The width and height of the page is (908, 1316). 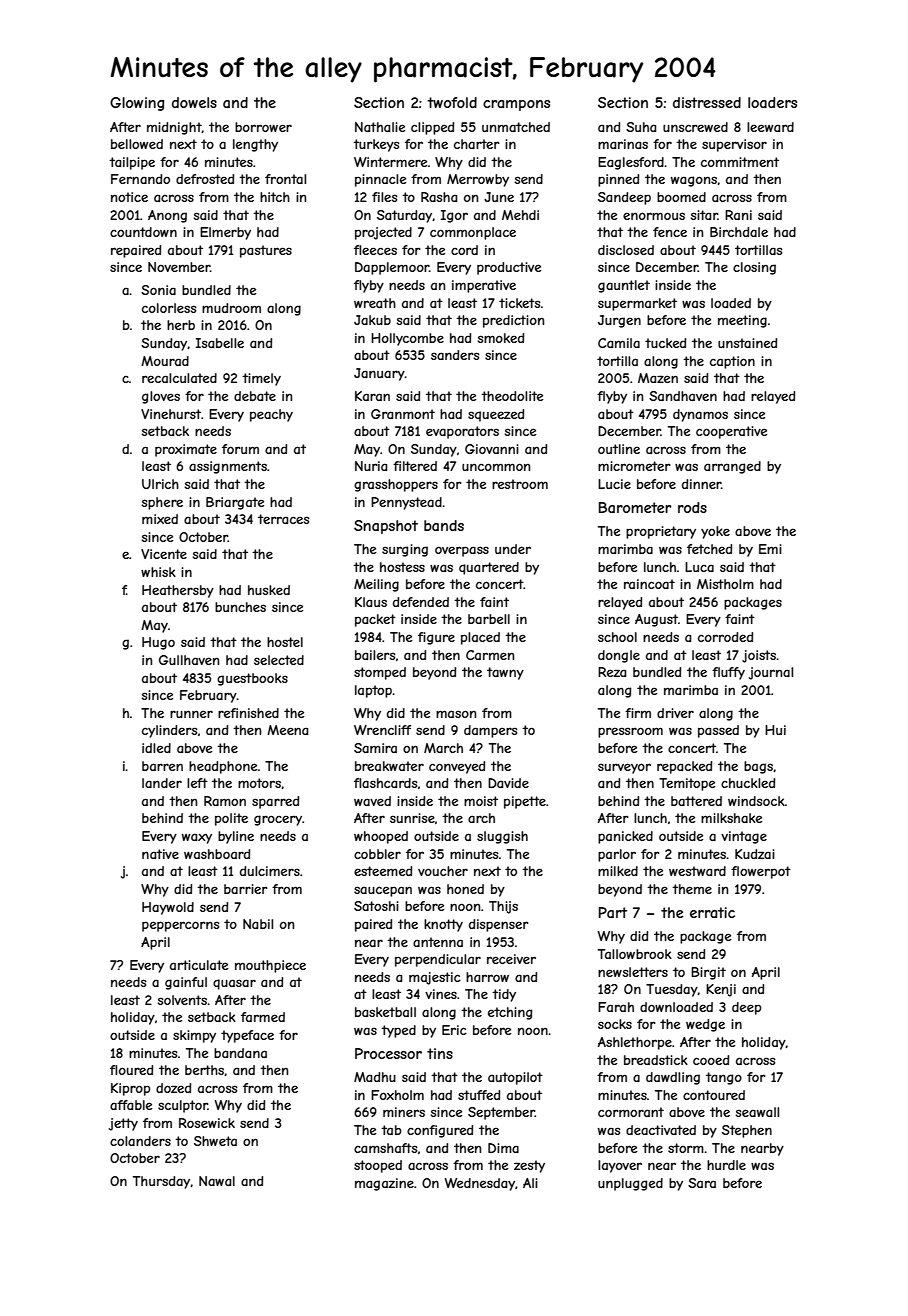 I want to click on pinned, so click(x=618, y=180).
